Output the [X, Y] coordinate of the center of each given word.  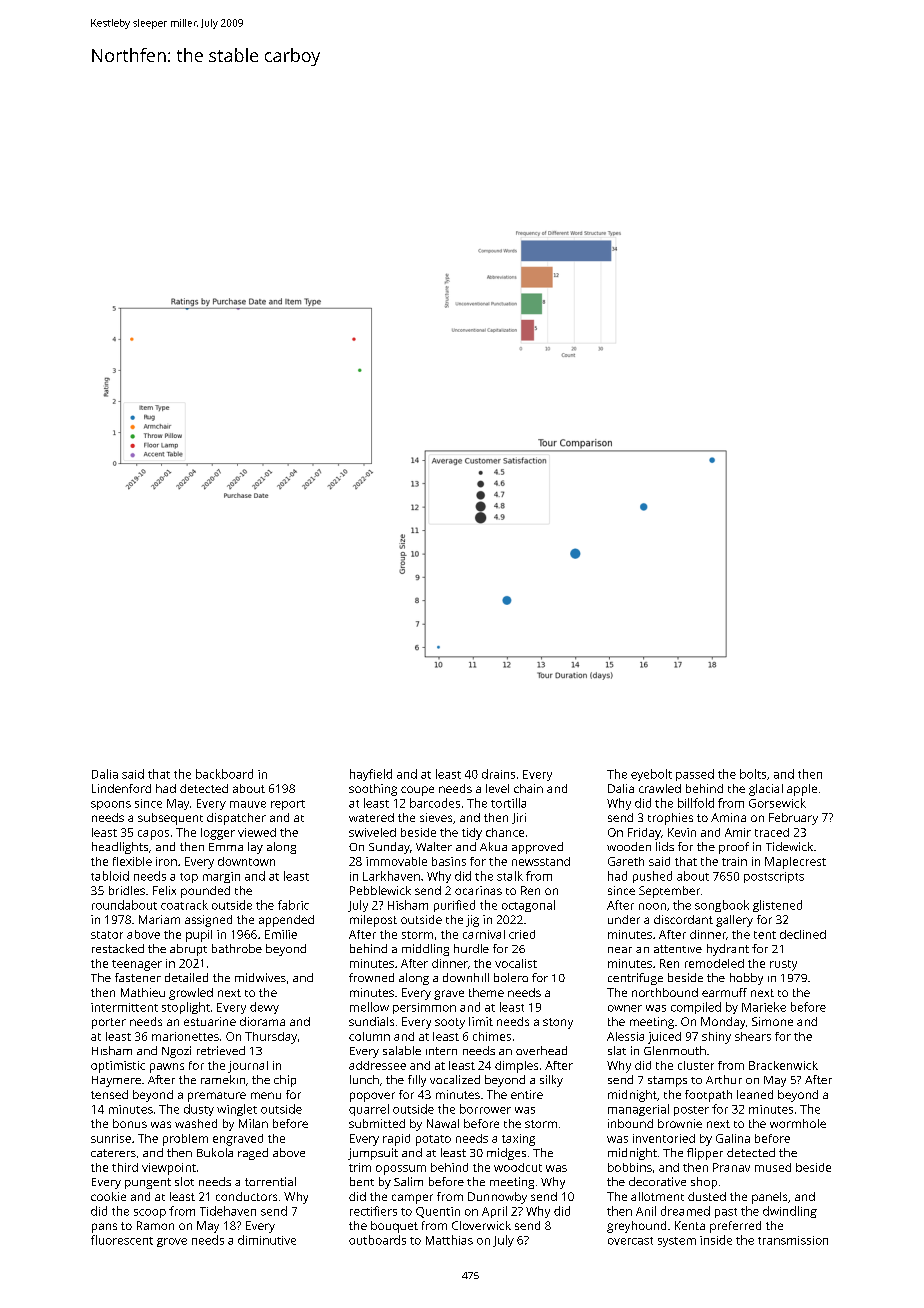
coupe [417, 791]
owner [625, 1008]
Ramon [155, 1225]
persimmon [424, 1008]
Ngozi [176, 1052]
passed [695, 775]
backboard [224, 774]
